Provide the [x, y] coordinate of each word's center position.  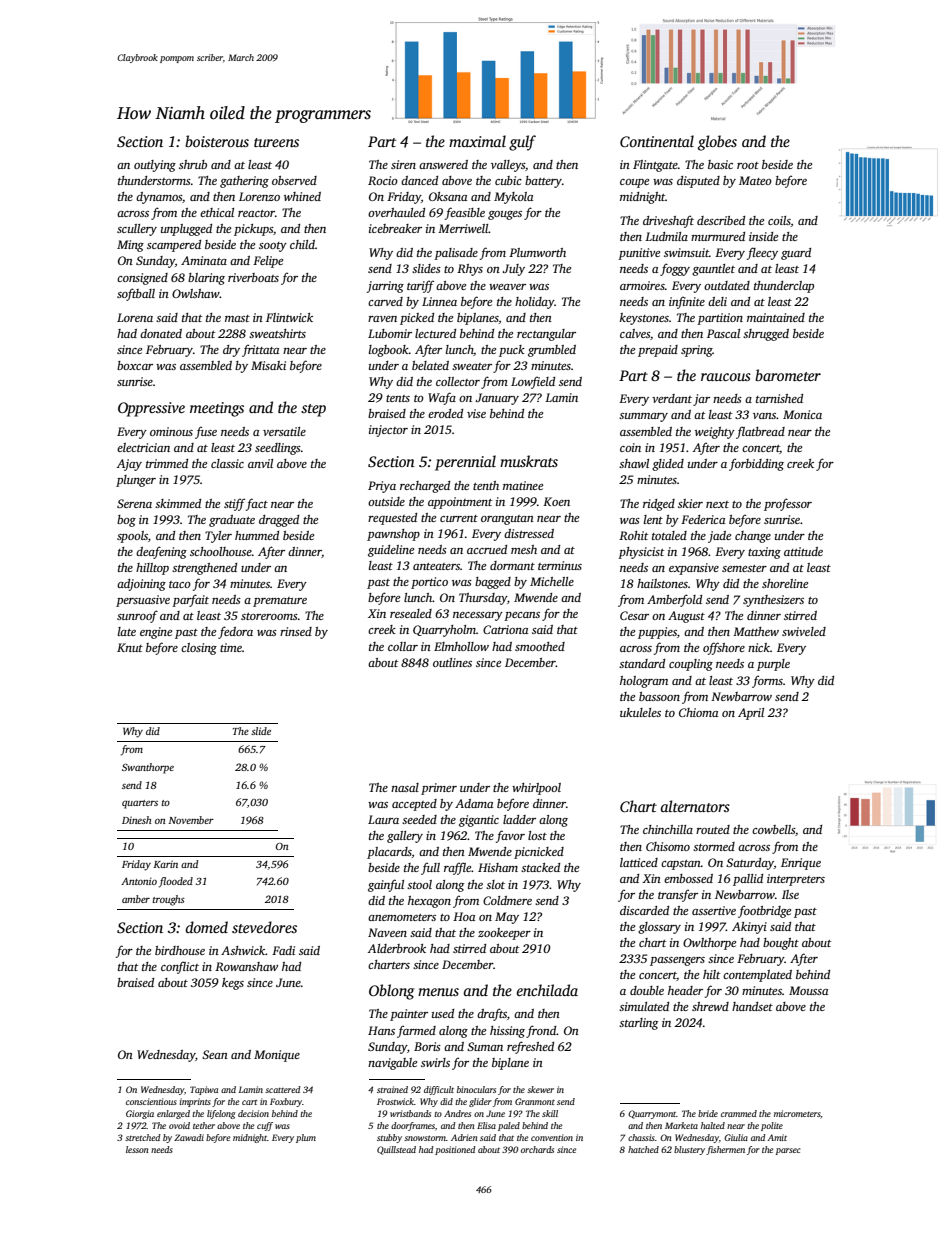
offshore [724, 648]
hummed [257, 535]
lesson [137, 1149]
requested [392, 519]
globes [717, 143]
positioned [455, 1150]
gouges [505, 215]
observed [294, 180]
